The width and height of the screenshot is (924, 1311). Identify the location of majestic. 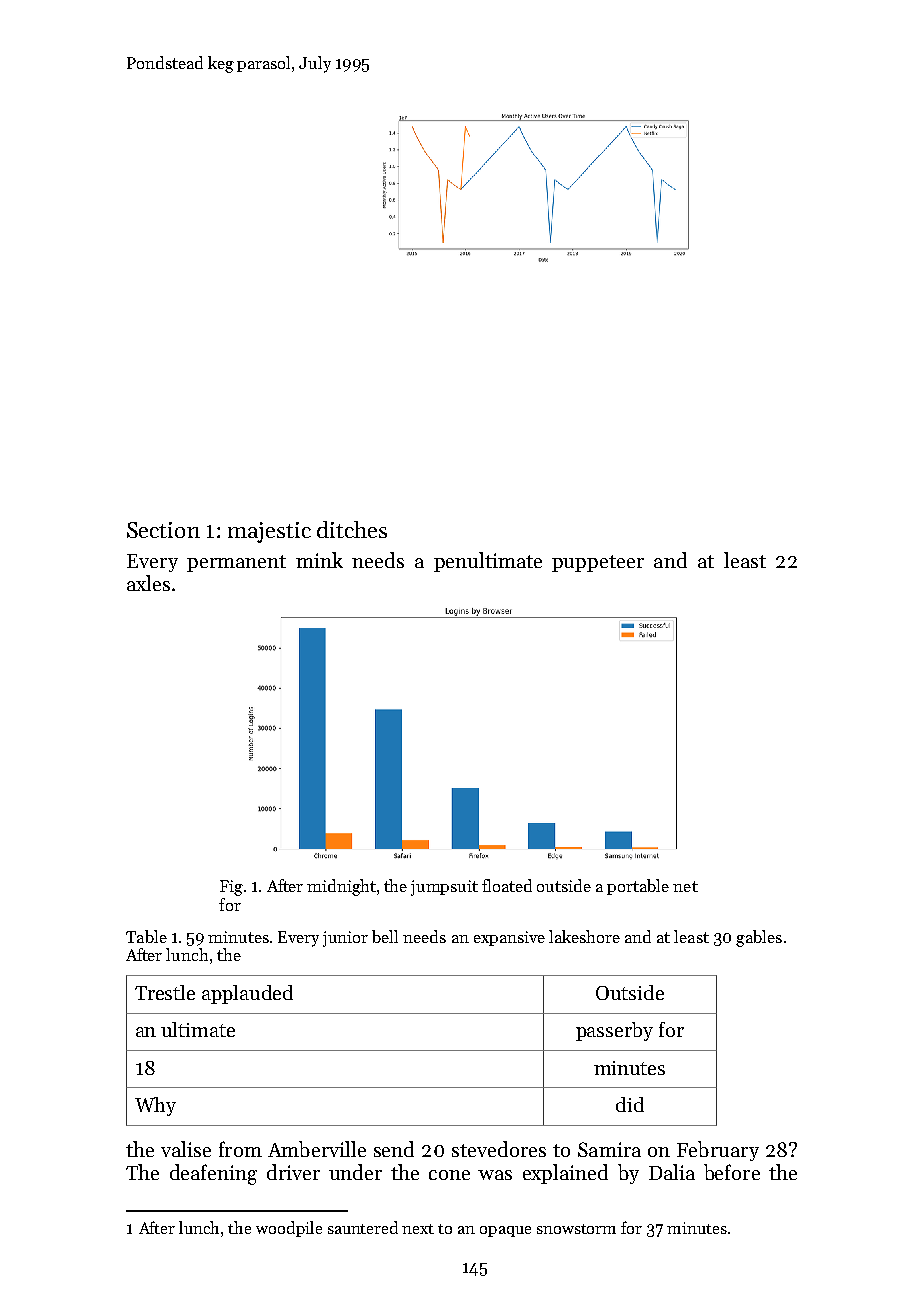
(269, 532).
